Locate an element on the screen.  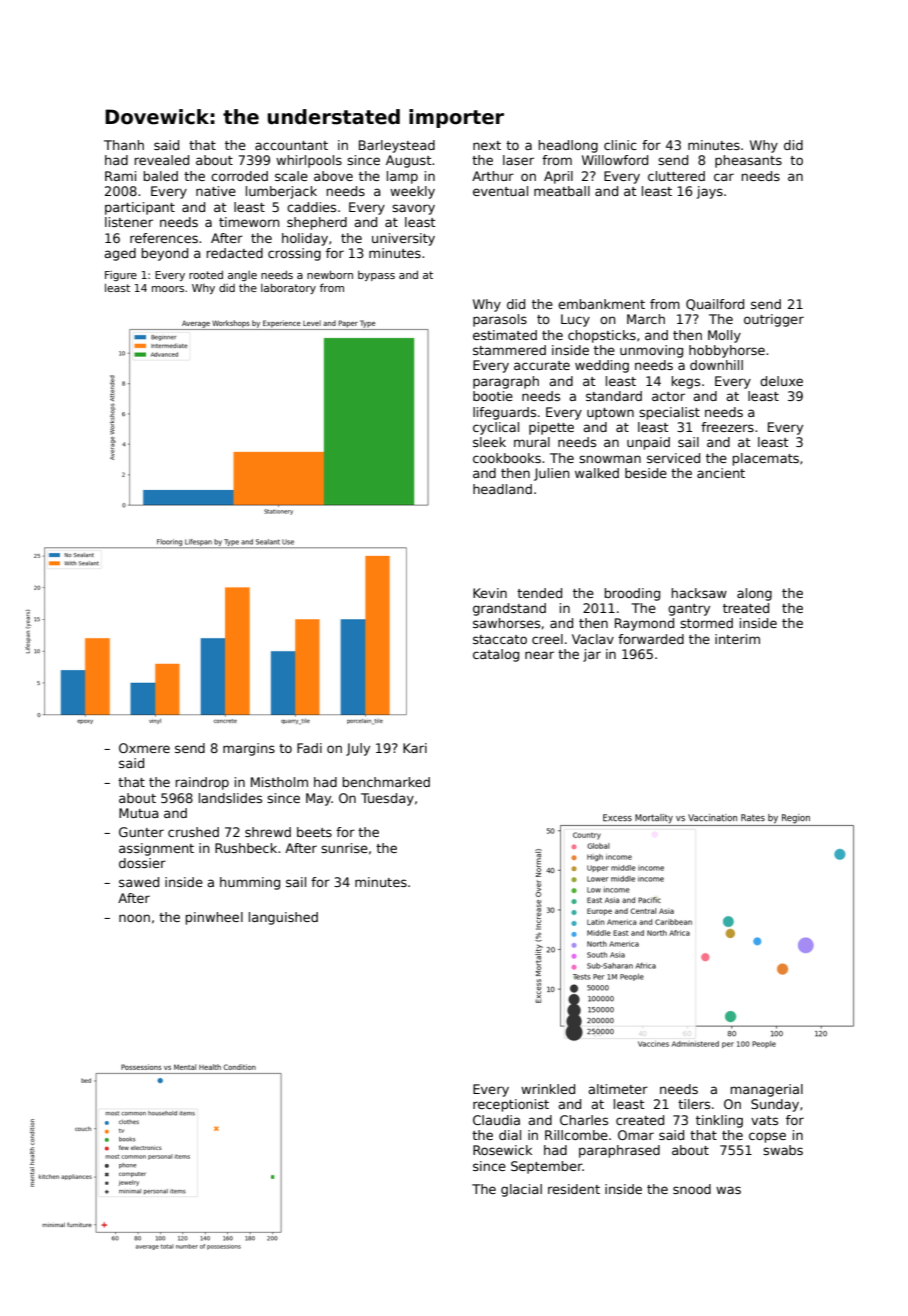
near is located at coordinates (539, 655).
